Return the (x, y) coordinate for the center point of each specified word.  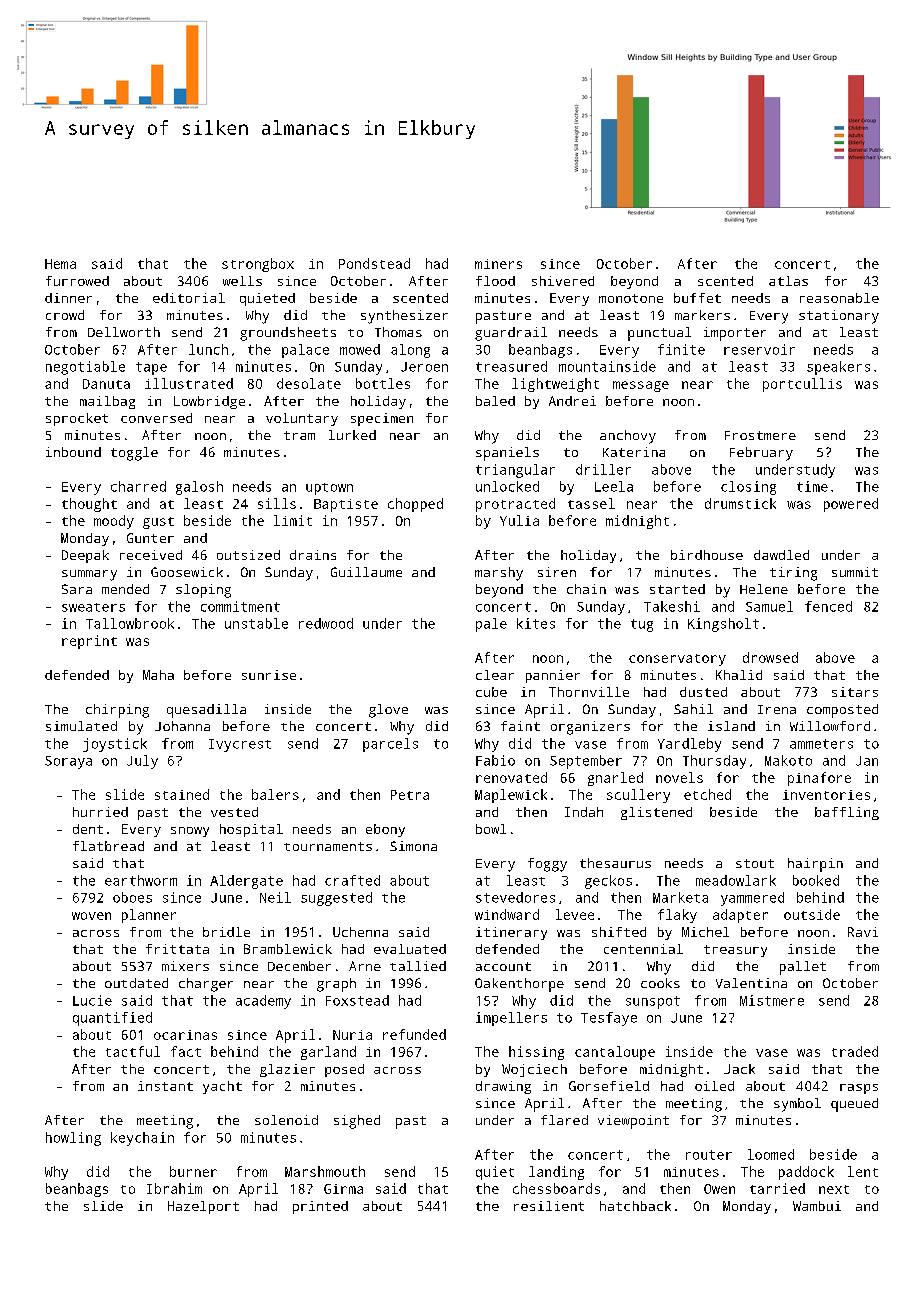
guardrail (511, 334)
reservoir (759, 349)
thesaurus (615, 863)
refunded (414, 1034)
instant (165, 1086)
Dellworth (124, 332)
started (677, 589)
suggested (336, 899)
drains (313, 555)
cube (491, 692)
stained (182, 794)
